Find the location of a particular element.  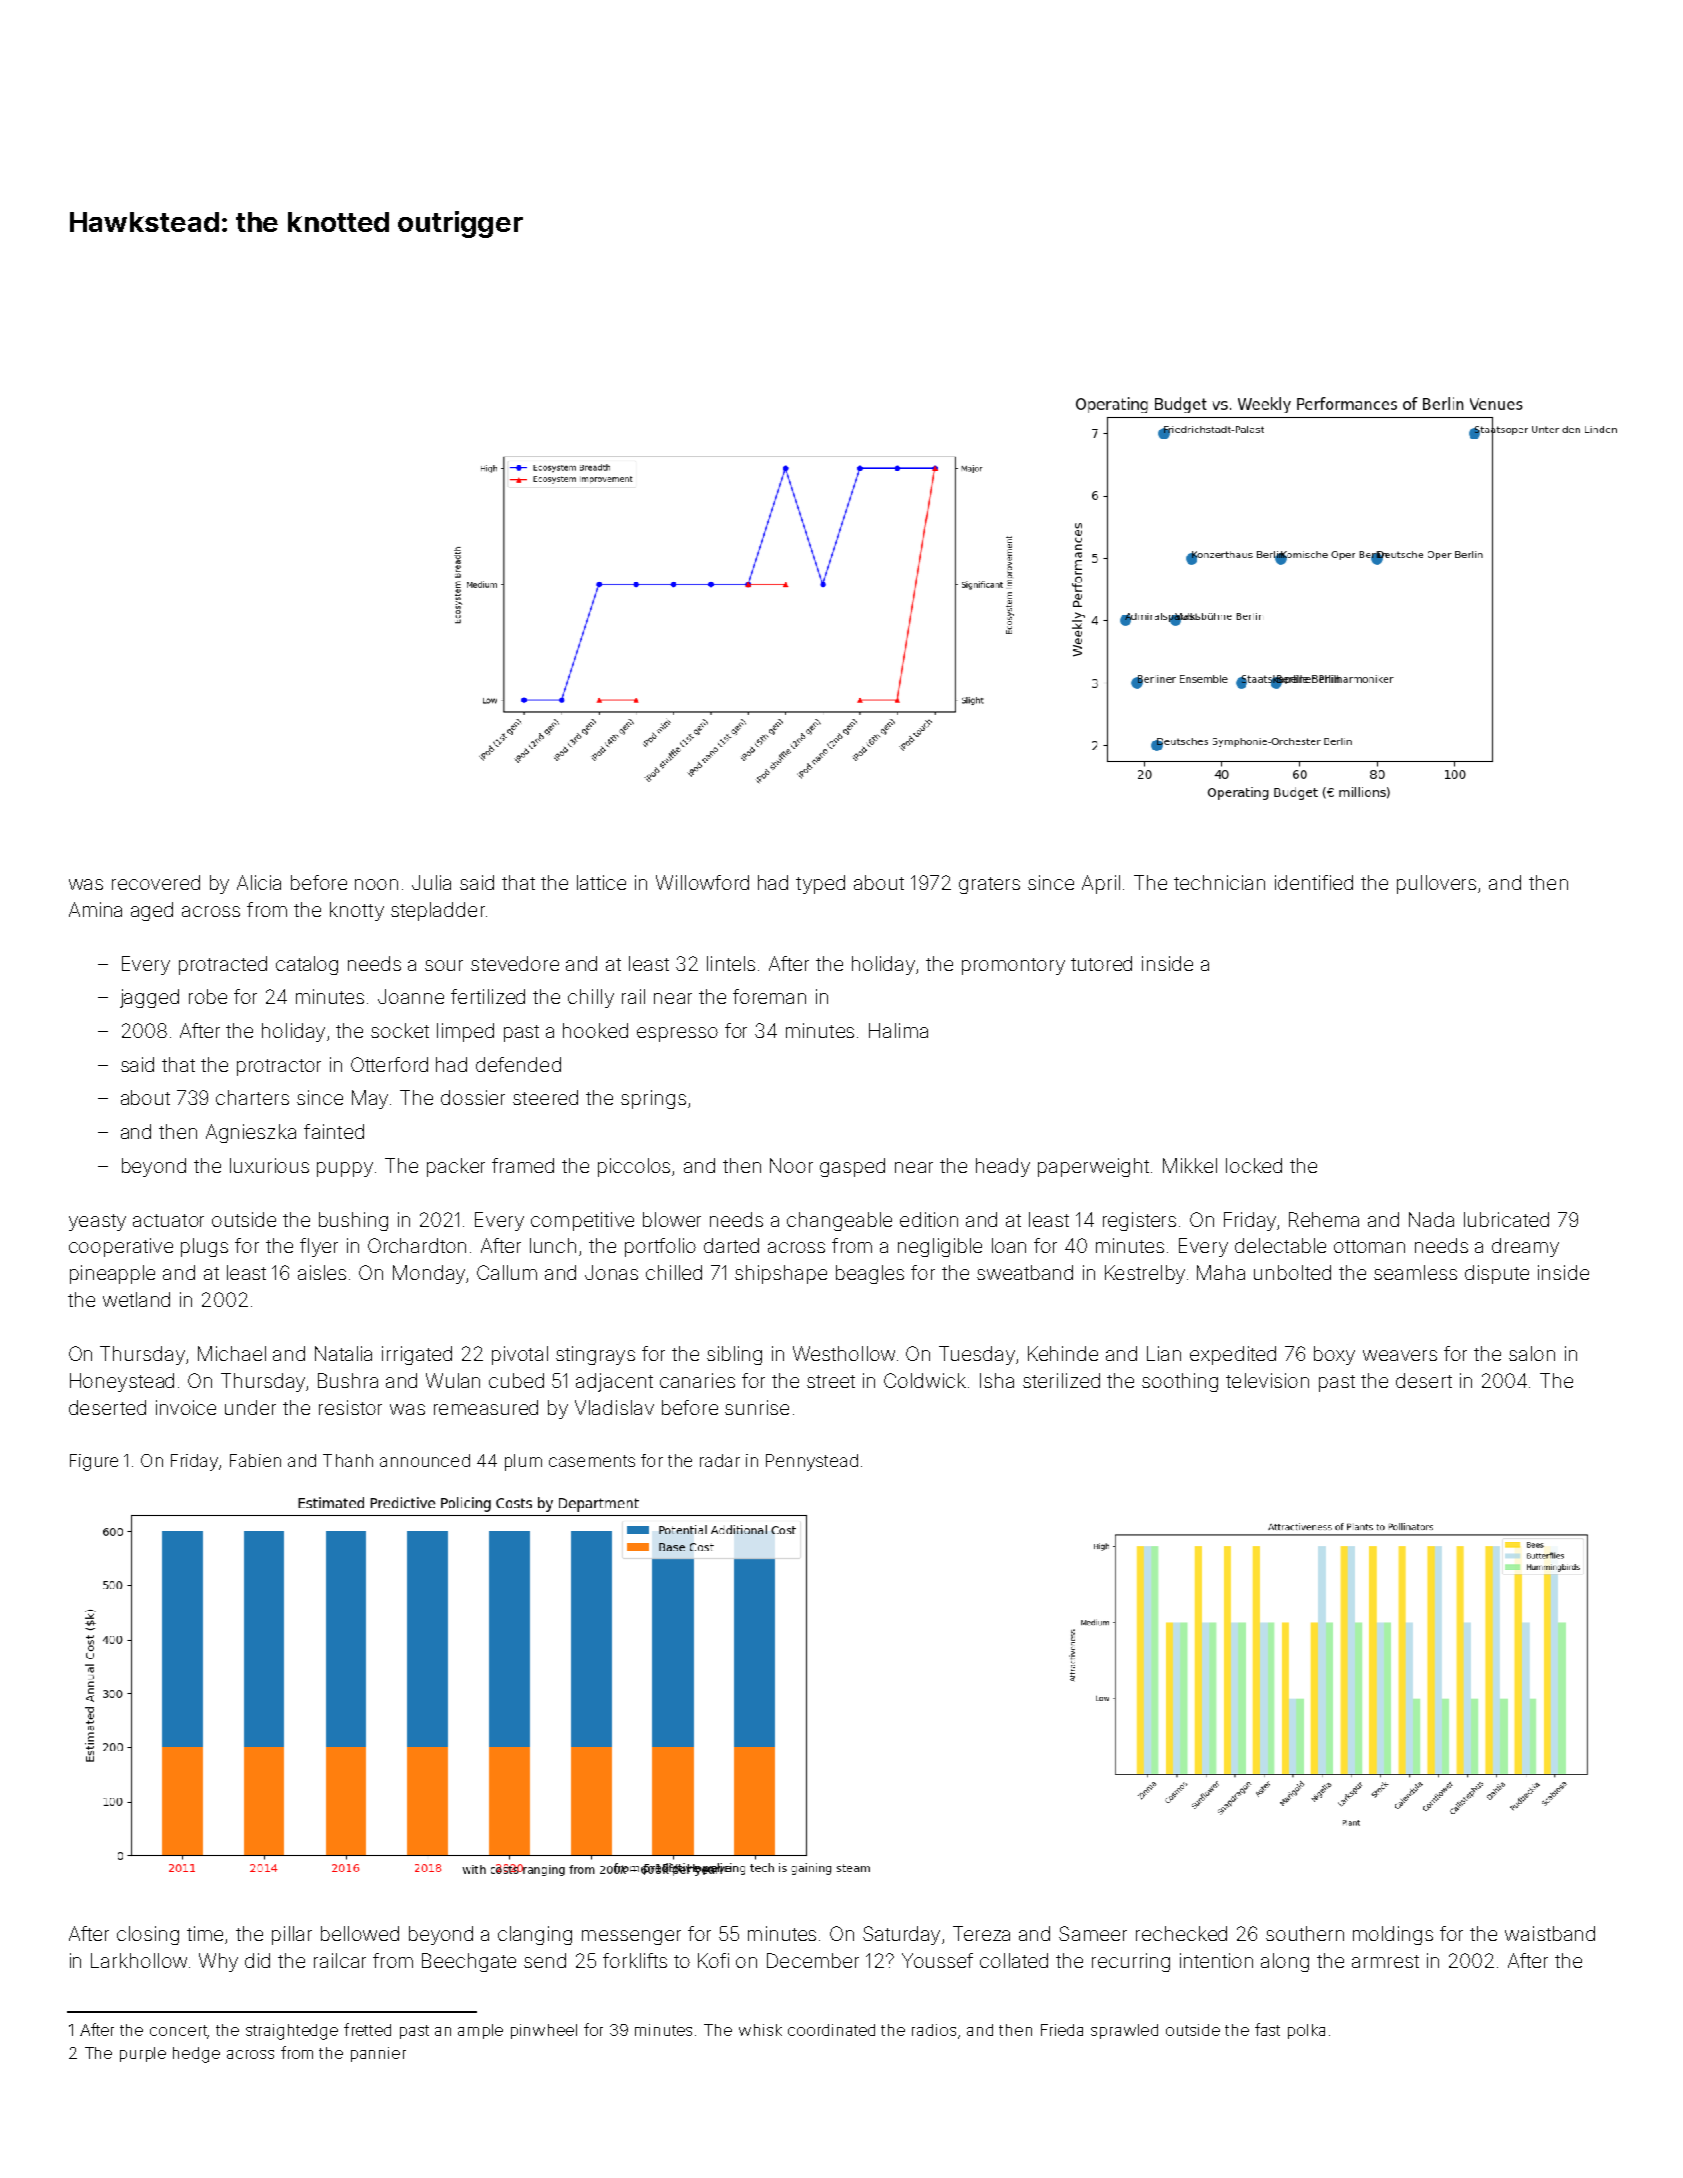

salon is located at coordinates (1532, 1353).
